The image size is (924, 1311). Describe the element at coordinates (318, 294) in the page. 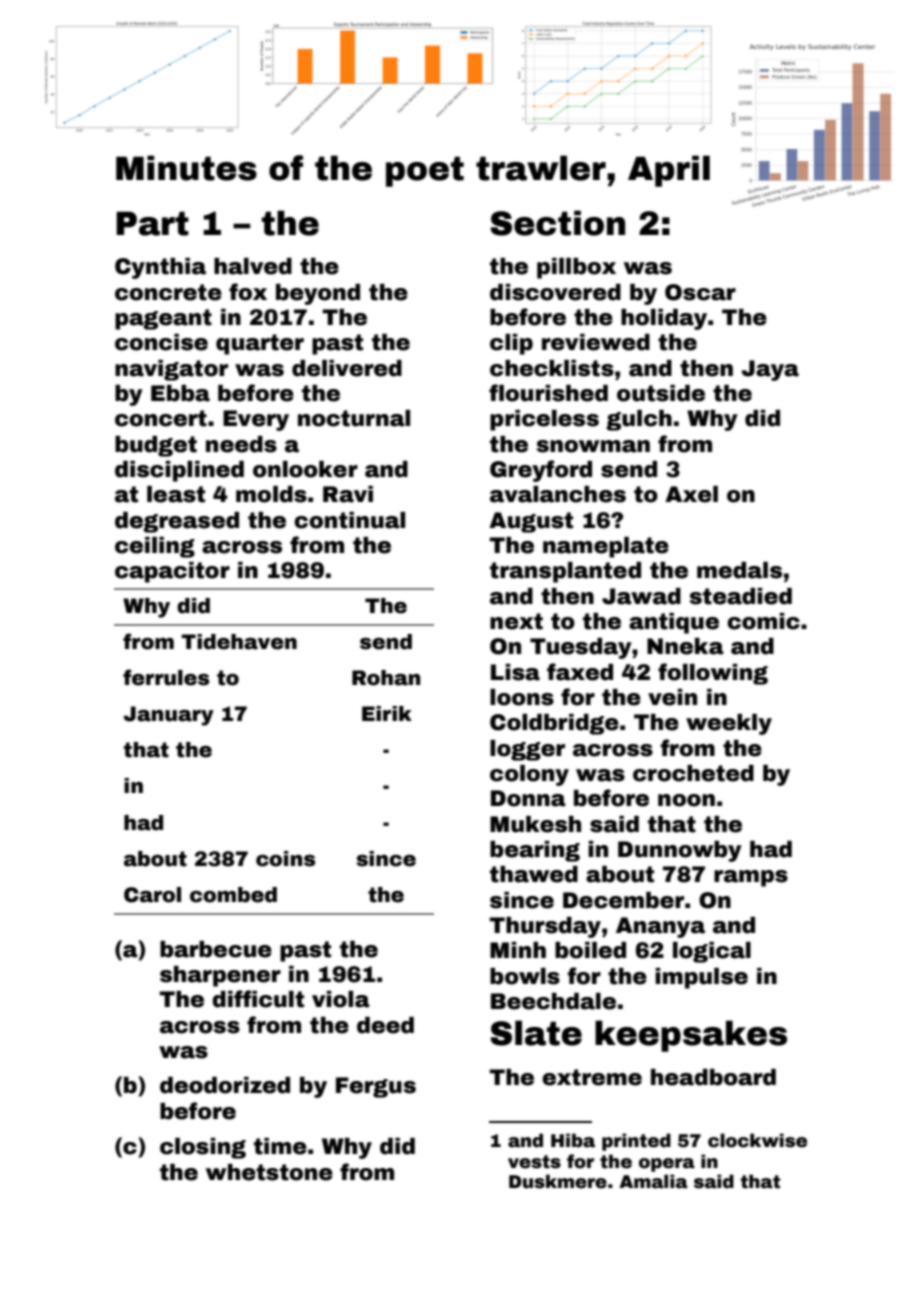

I see `beyond` at that location.
